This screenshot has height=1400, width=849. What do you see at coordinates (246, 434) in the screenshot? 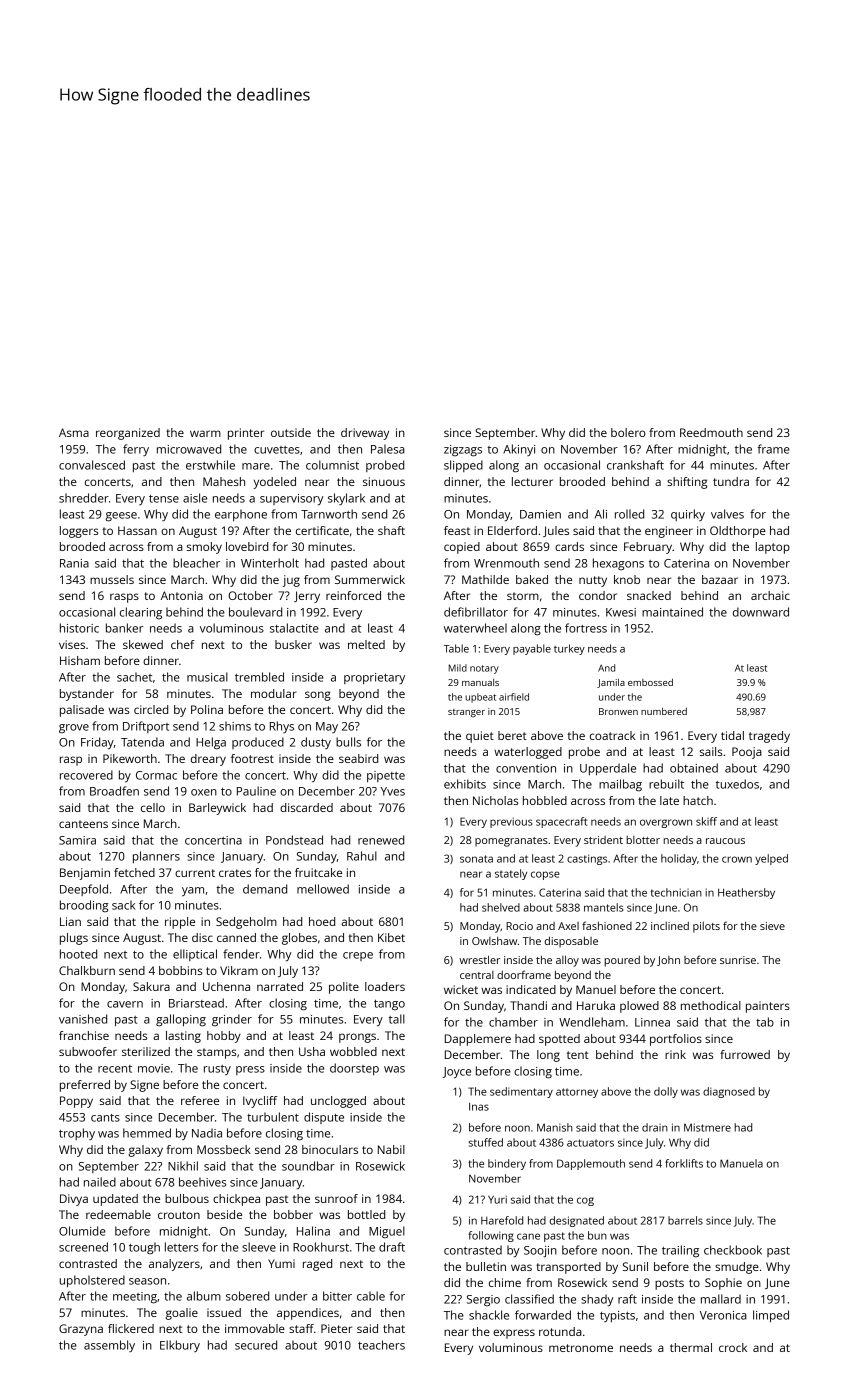
I see `printer` at bounding box center [246, 434].
